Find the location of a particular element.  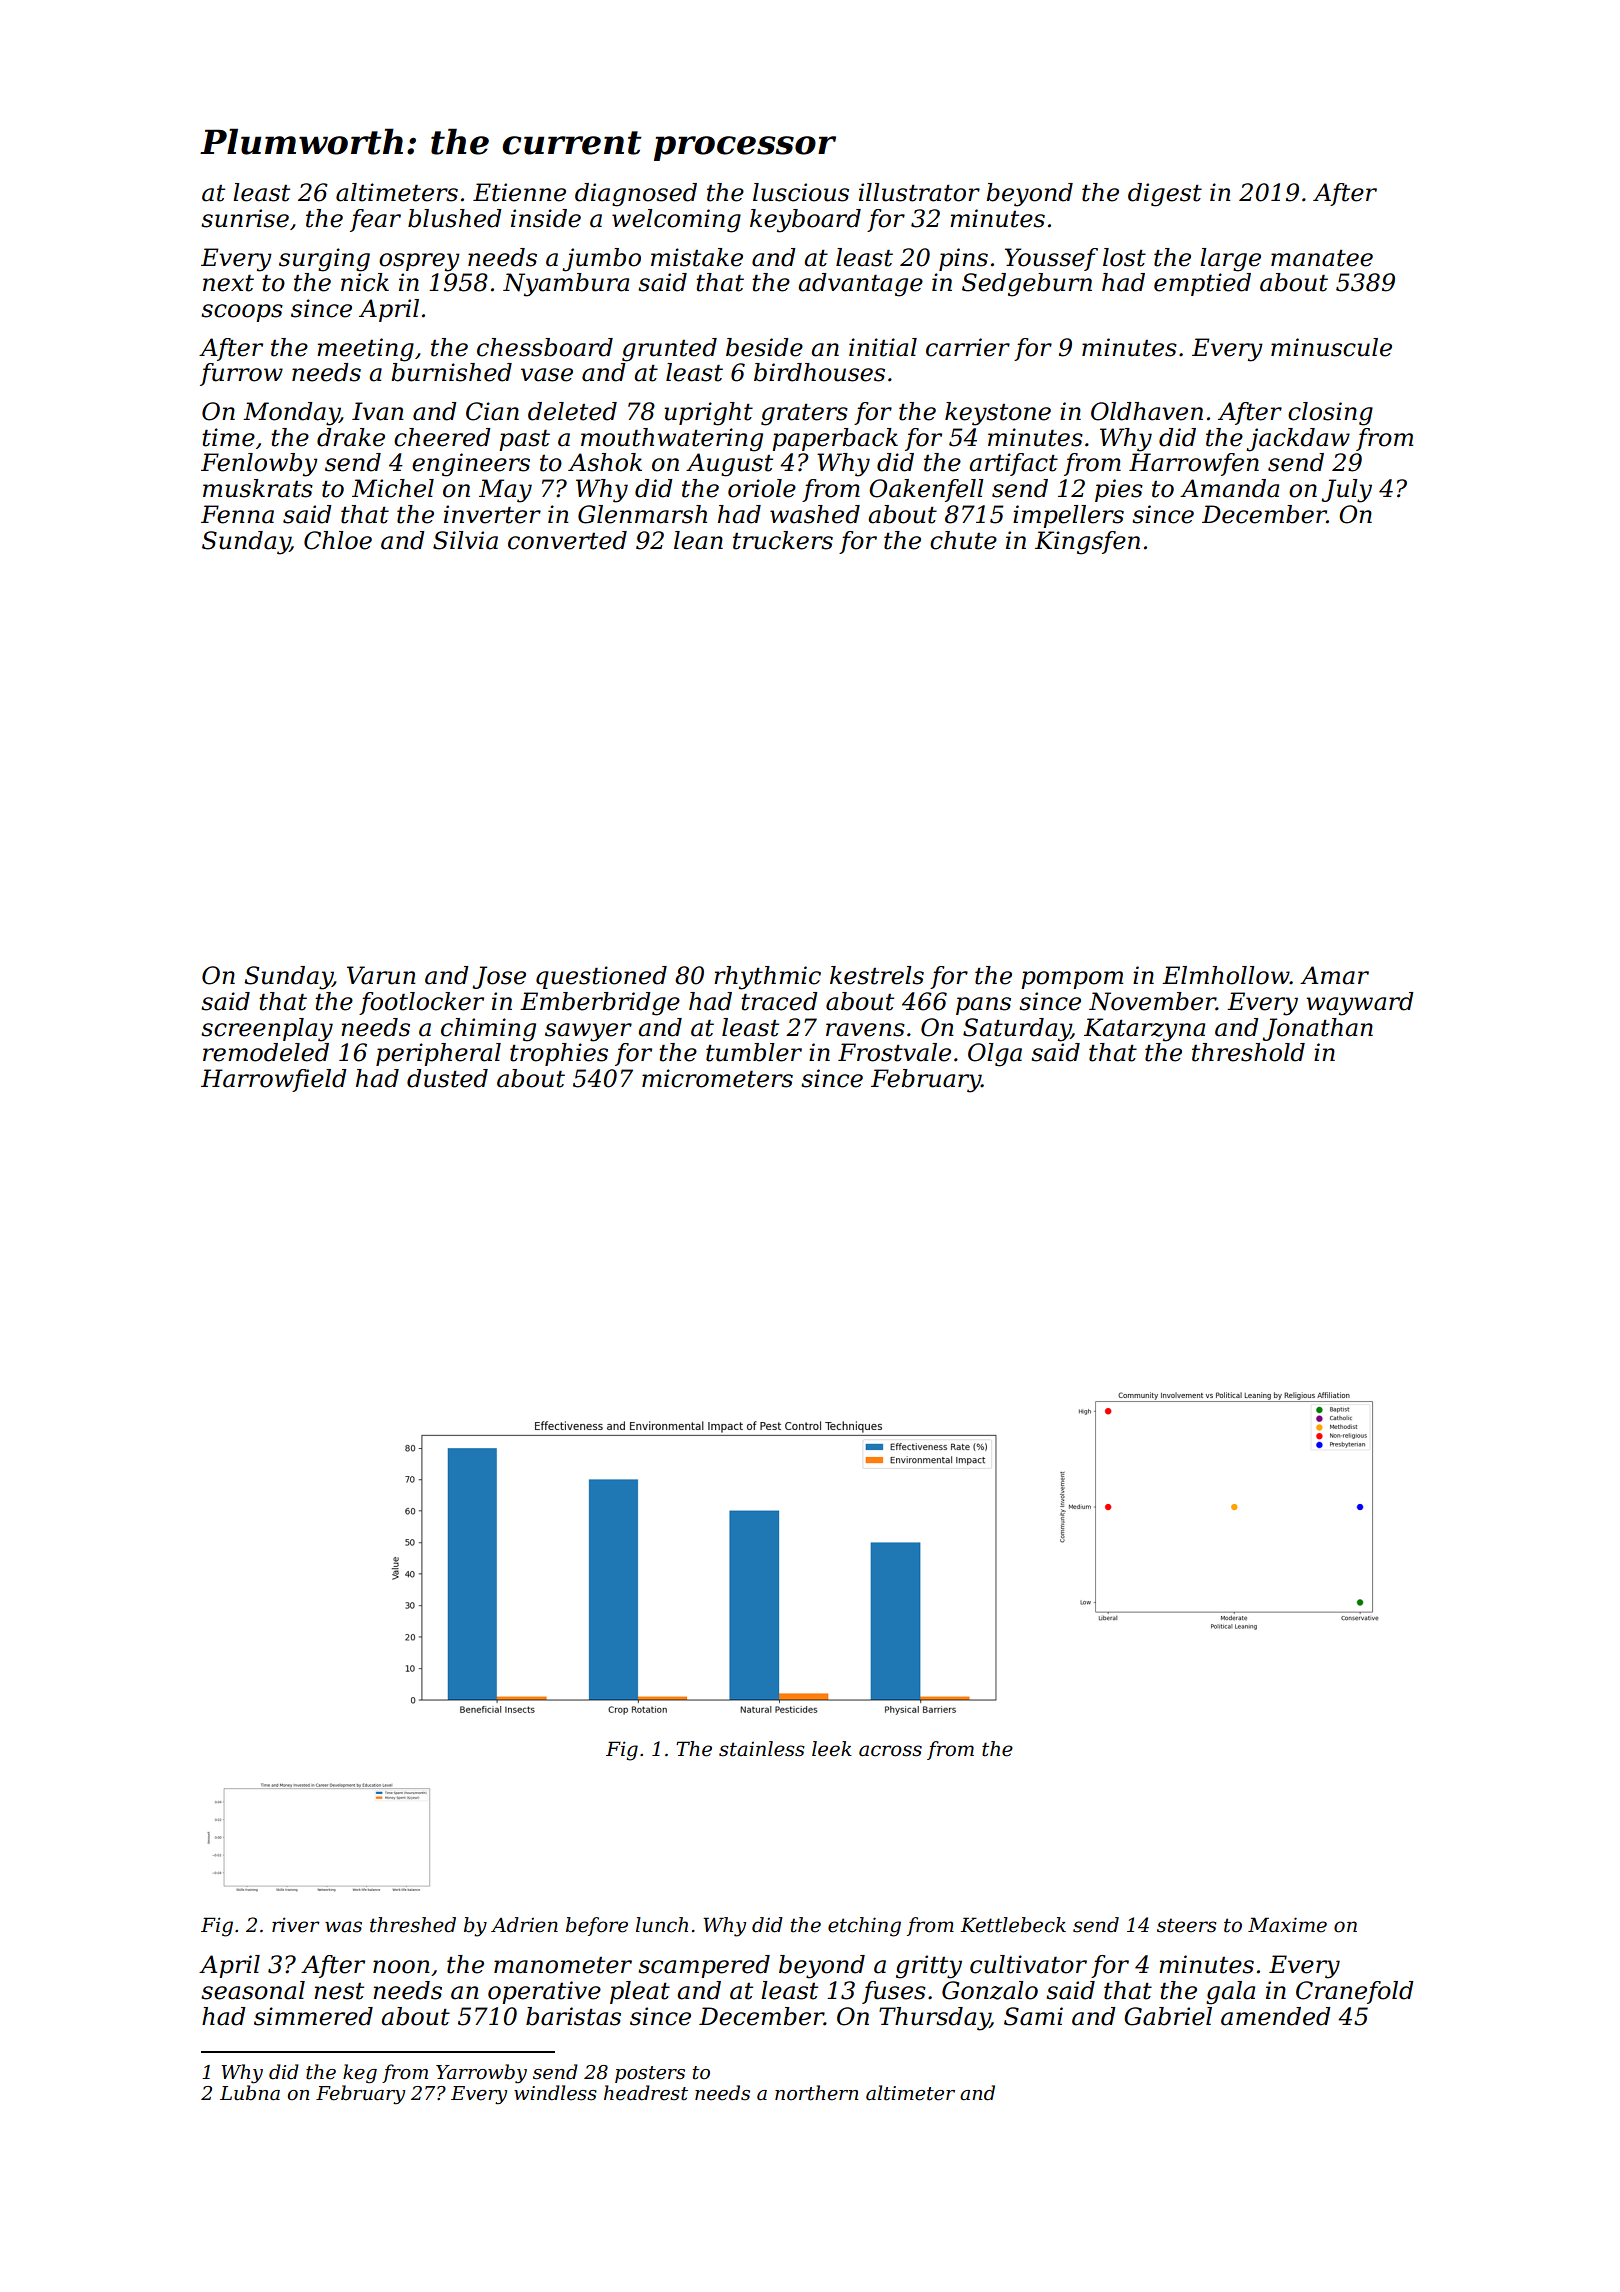

threshed is located at coordinates (413, 1925).
